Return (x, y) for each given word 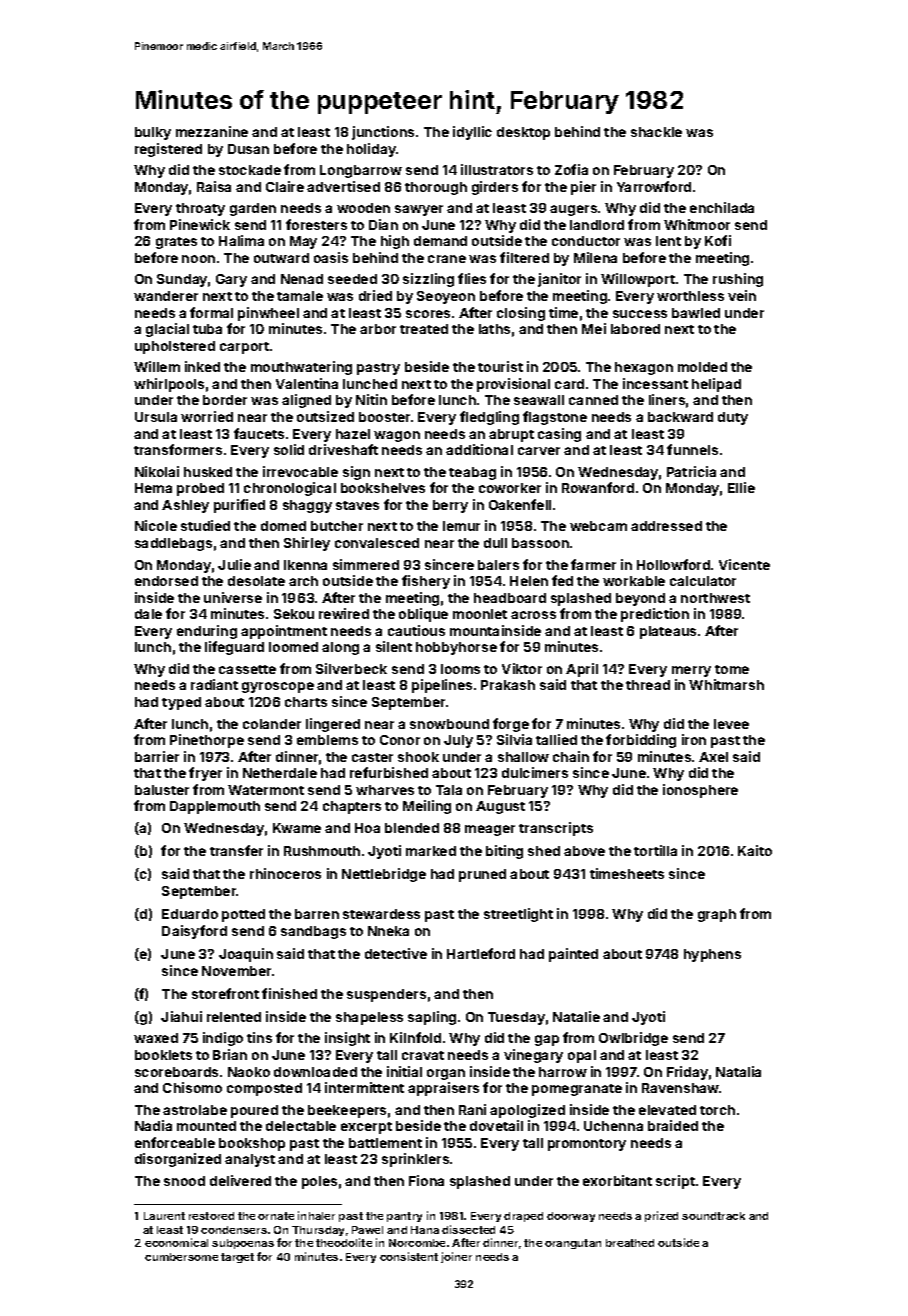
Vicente (744, 564)
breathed (630, 1243)
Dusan (248, 149)
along (340, 648)
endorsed (166, 581)
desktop (523, 133)
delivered (240, 1180)
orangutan (573, 1244)
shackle (656, 132)
